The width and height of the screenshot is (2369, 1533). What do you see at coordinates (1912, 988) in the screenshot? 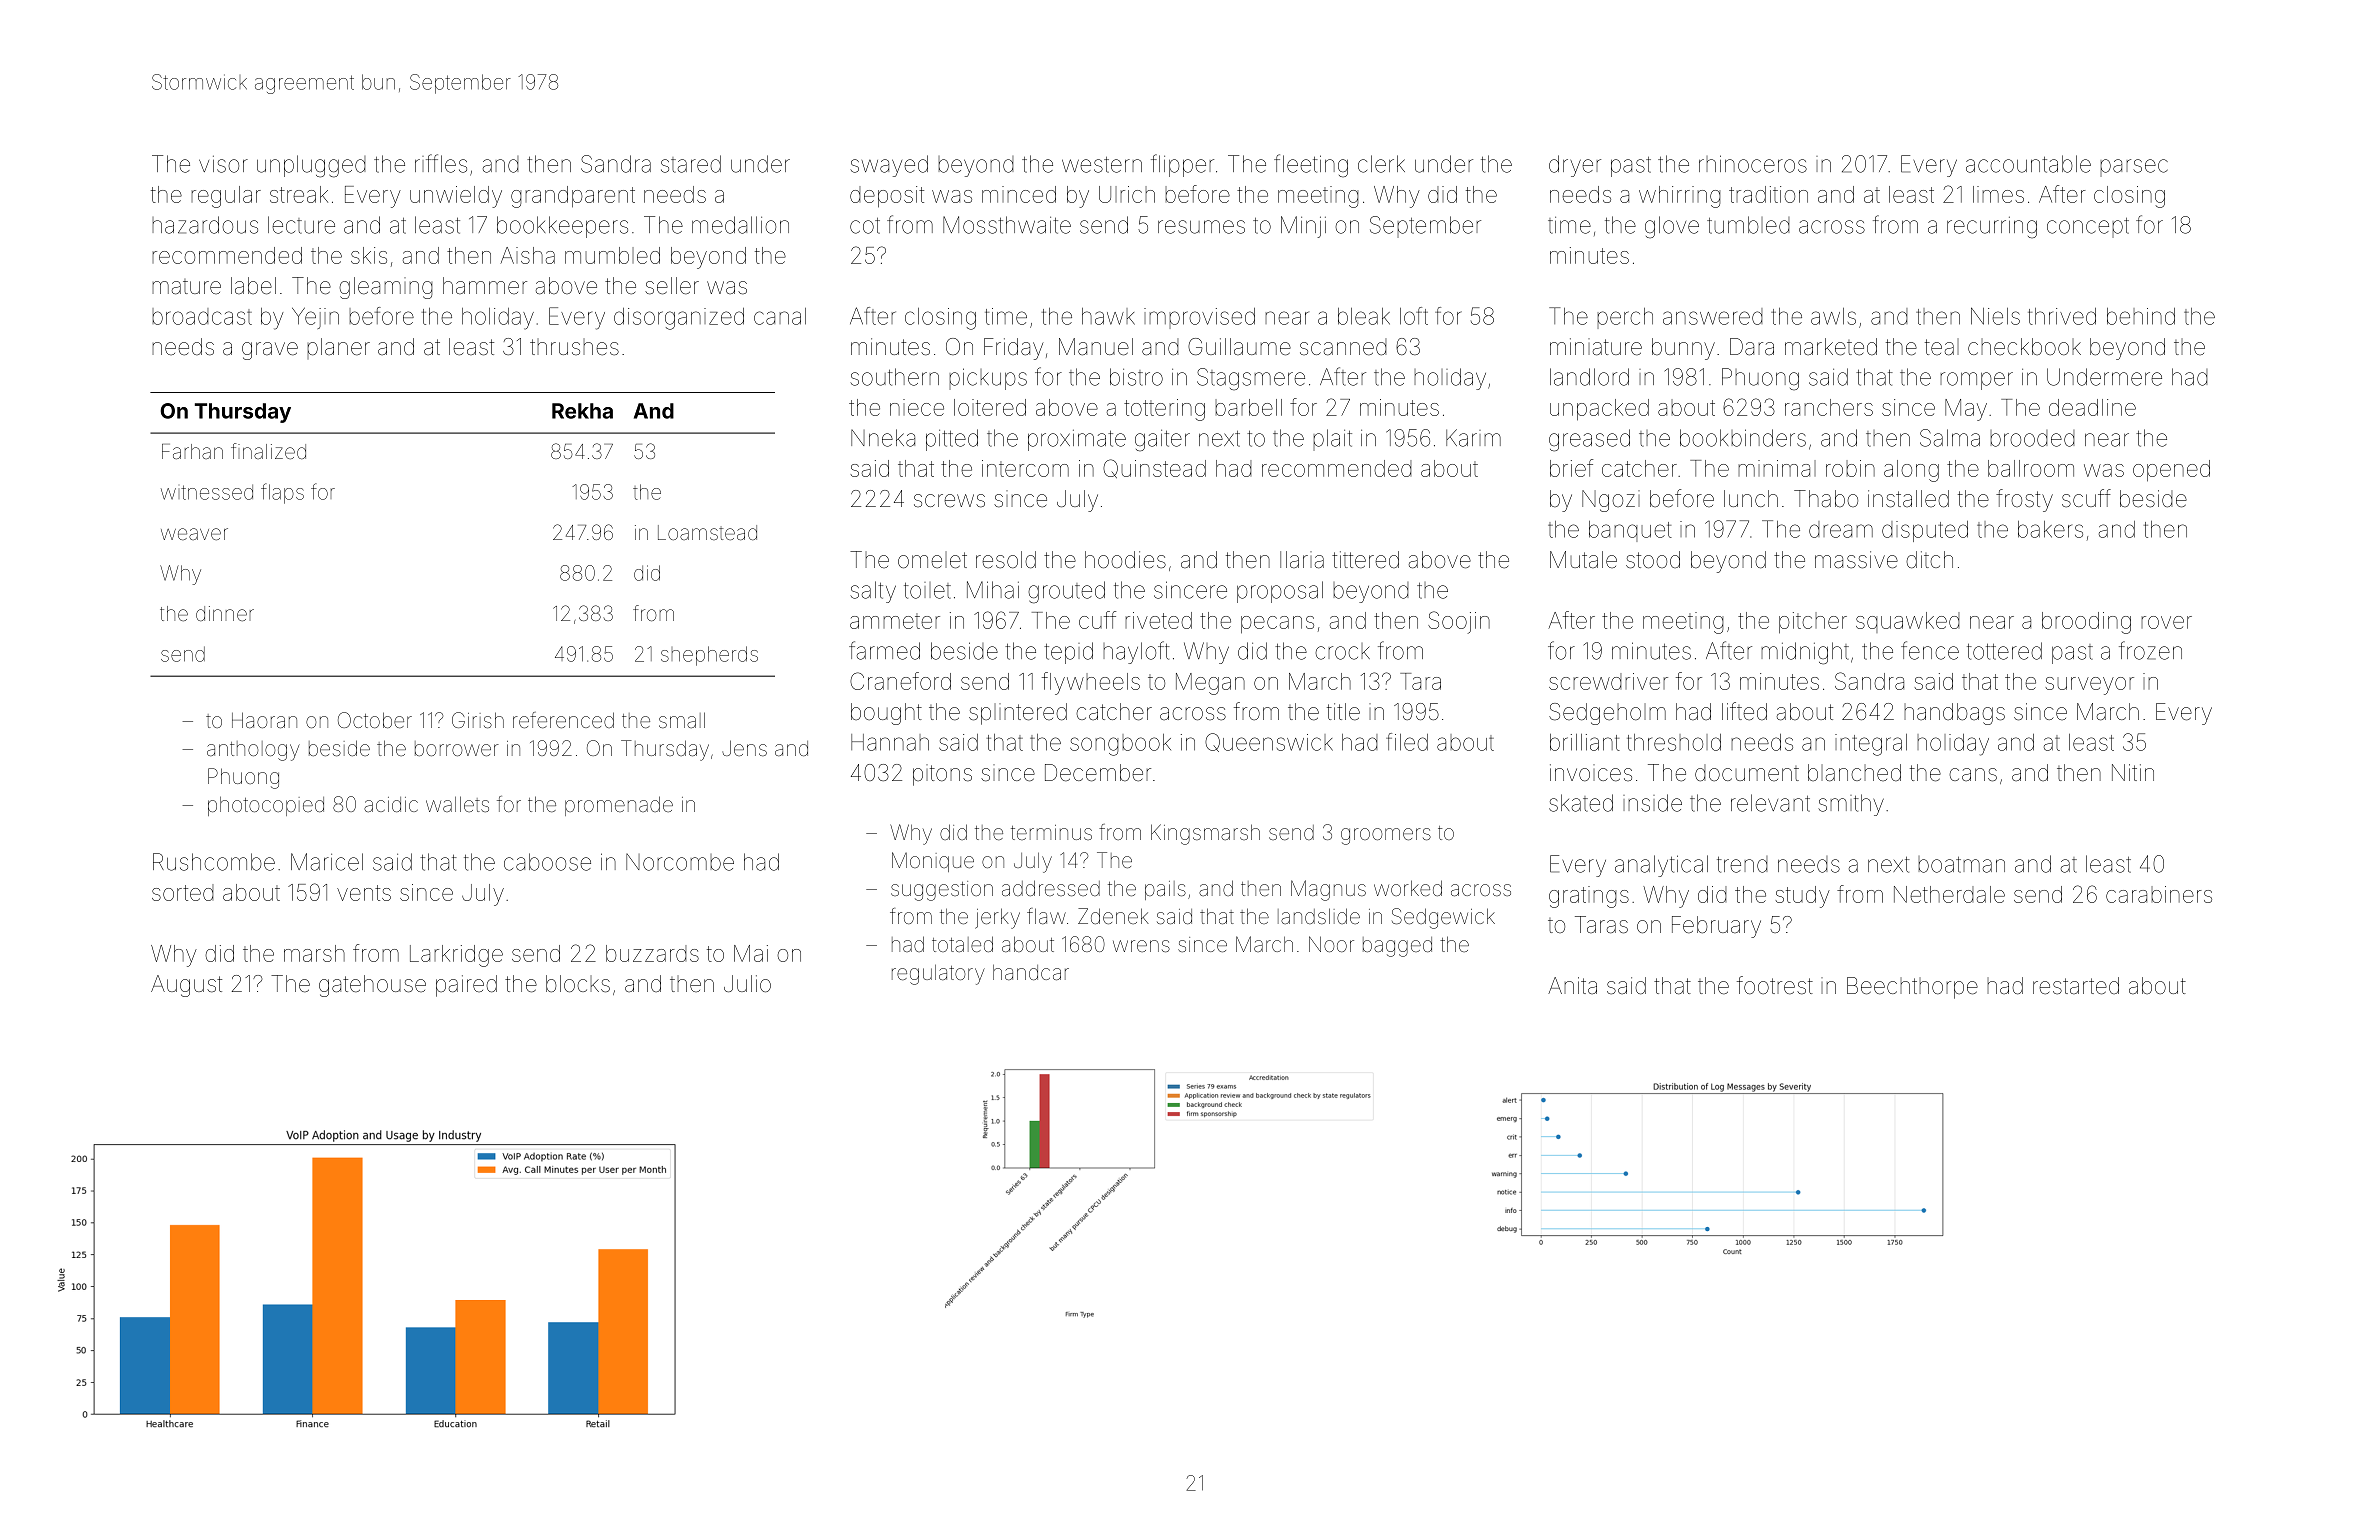
I see `Beechthorpe` at bounding box center [1912, 988].
